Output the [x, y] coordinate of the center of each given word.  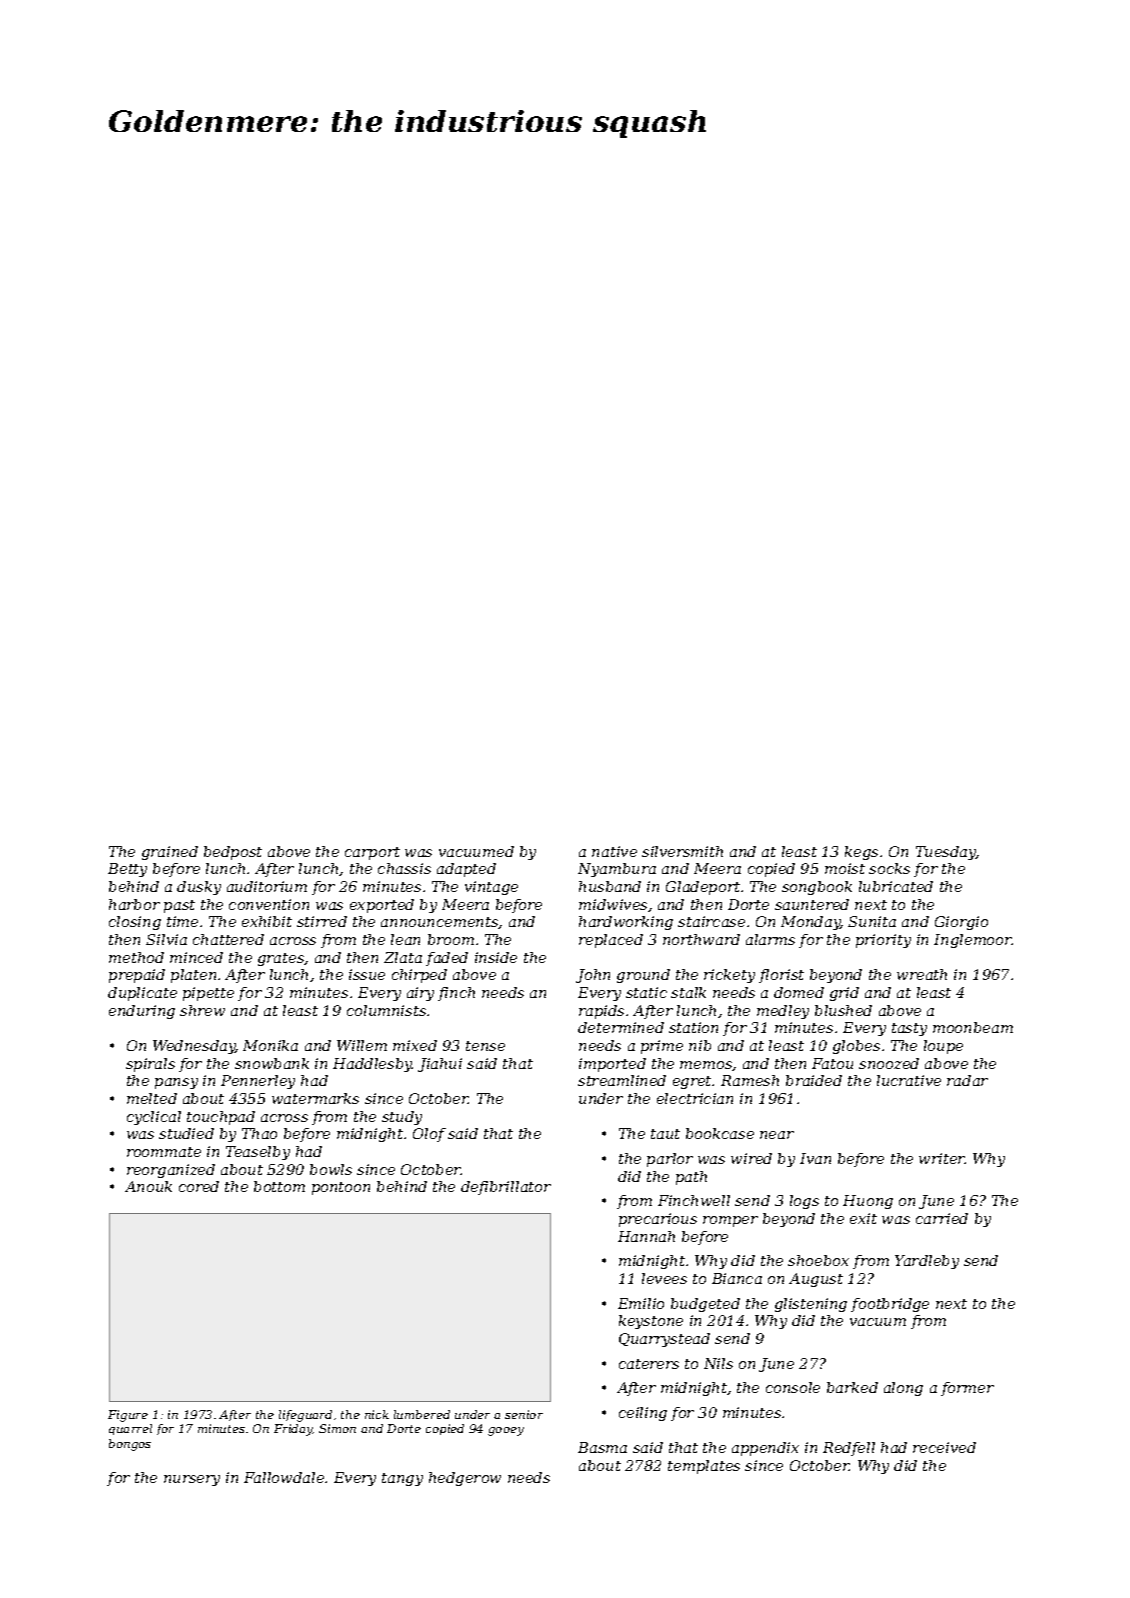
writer [942, 1158]
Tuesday [946, 853]
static [646, 992]
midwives [613, 904]
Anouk [148, 1186]
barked [852, 1387]
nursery [192, 1480]
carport [372, 853]
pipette [208, 994]
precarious [658, 1220]
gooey [506, 1431]
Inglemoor [973, 941]
